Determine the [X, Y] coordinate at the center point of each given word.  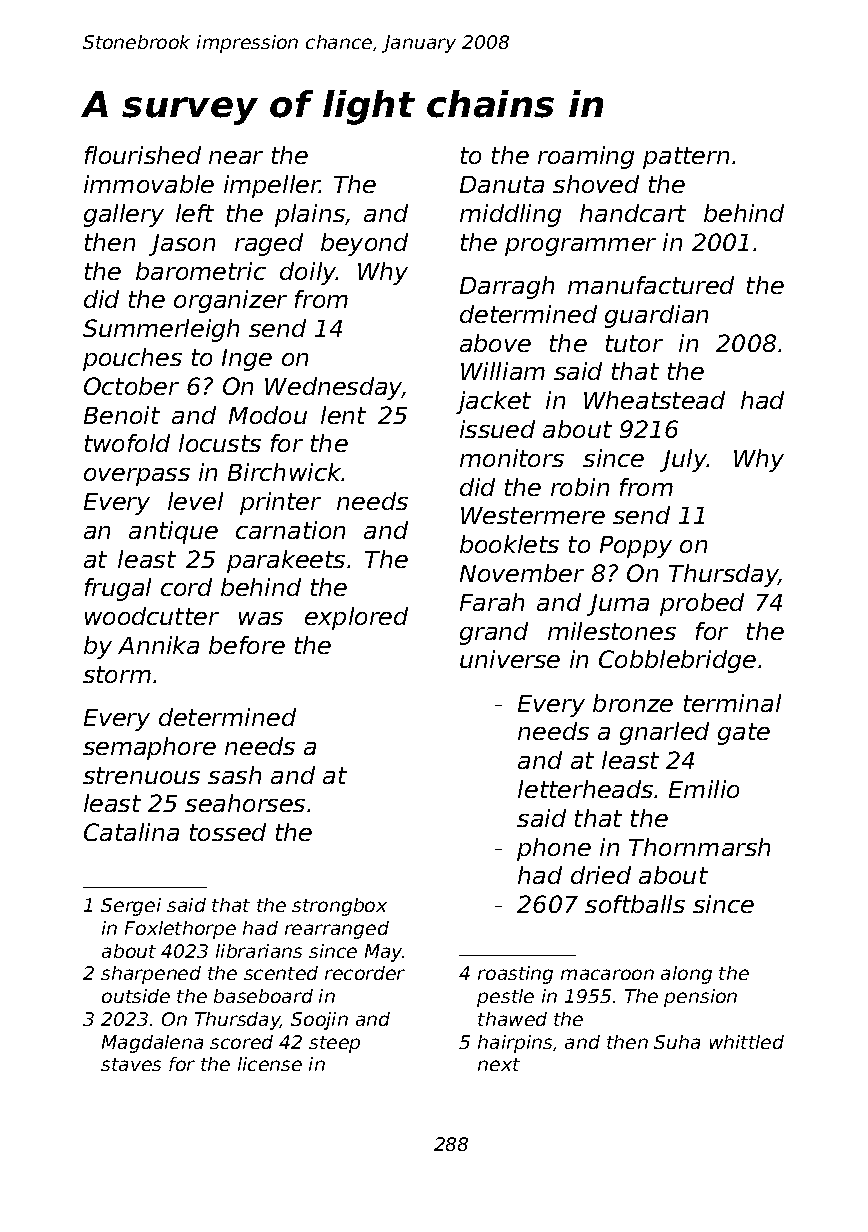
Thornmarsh [699, 847]
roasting [515, 975]
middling [510, 215]
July [683, 460]
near [236, 157]
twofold [127, 443]
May [384, 953]
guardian [656, 316]
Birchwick [285, 472]
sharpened [151, 975]
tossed [228, 832]
